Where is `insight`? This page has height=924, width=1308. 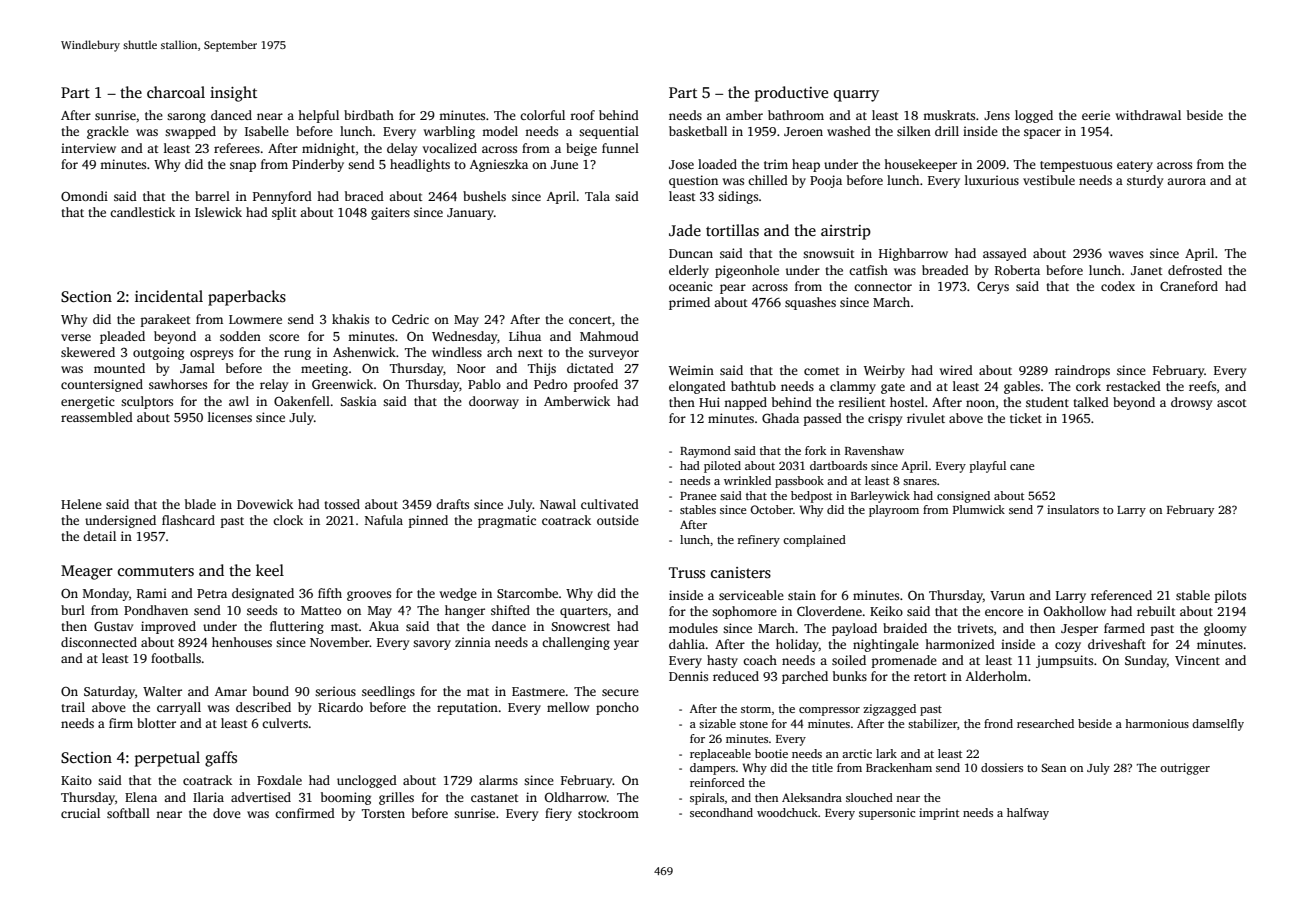
insight is located at coordinates (233, 94).
